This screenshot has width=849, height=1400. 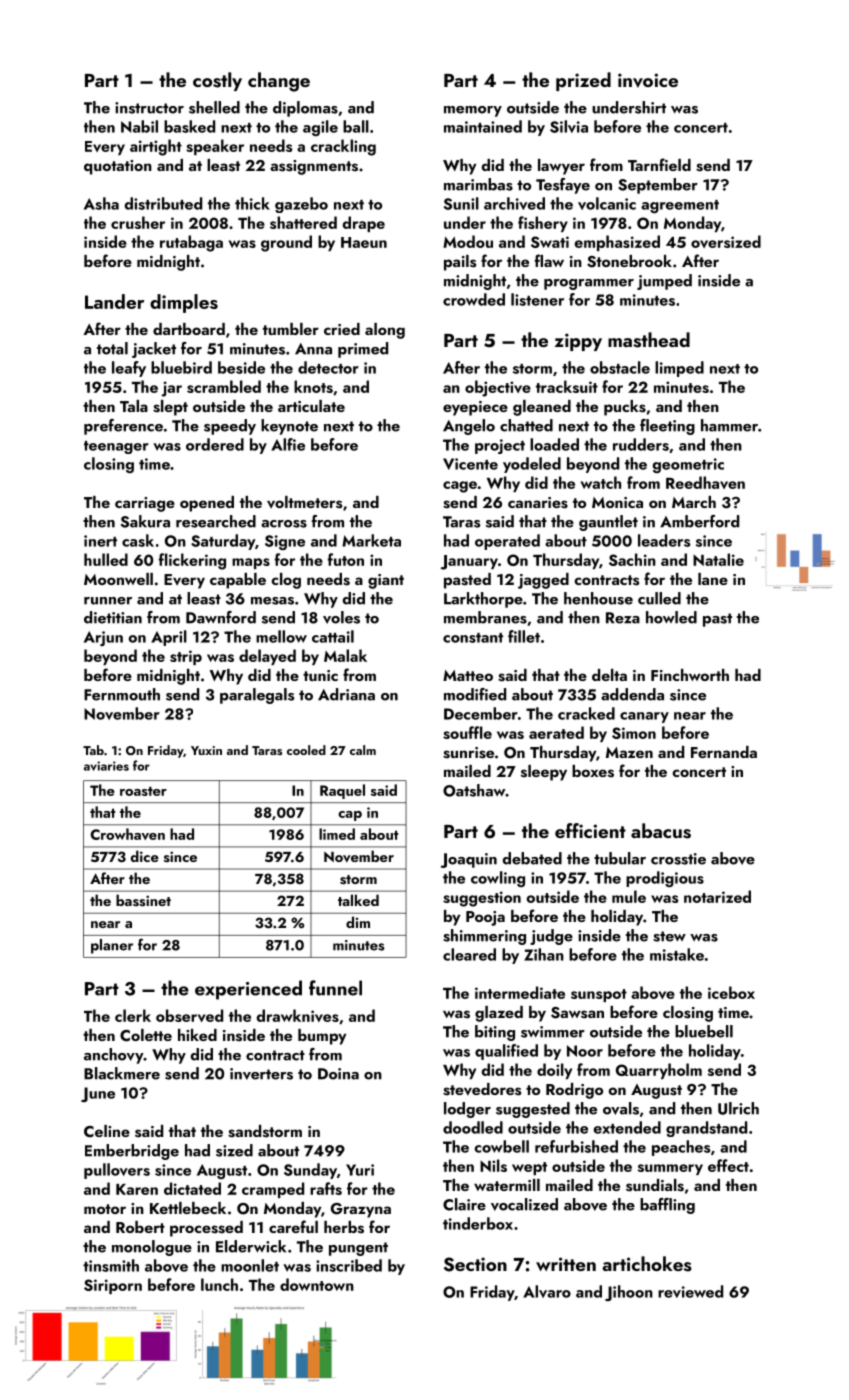 I want to click on Joaquin, so click(x=469, y=860).
